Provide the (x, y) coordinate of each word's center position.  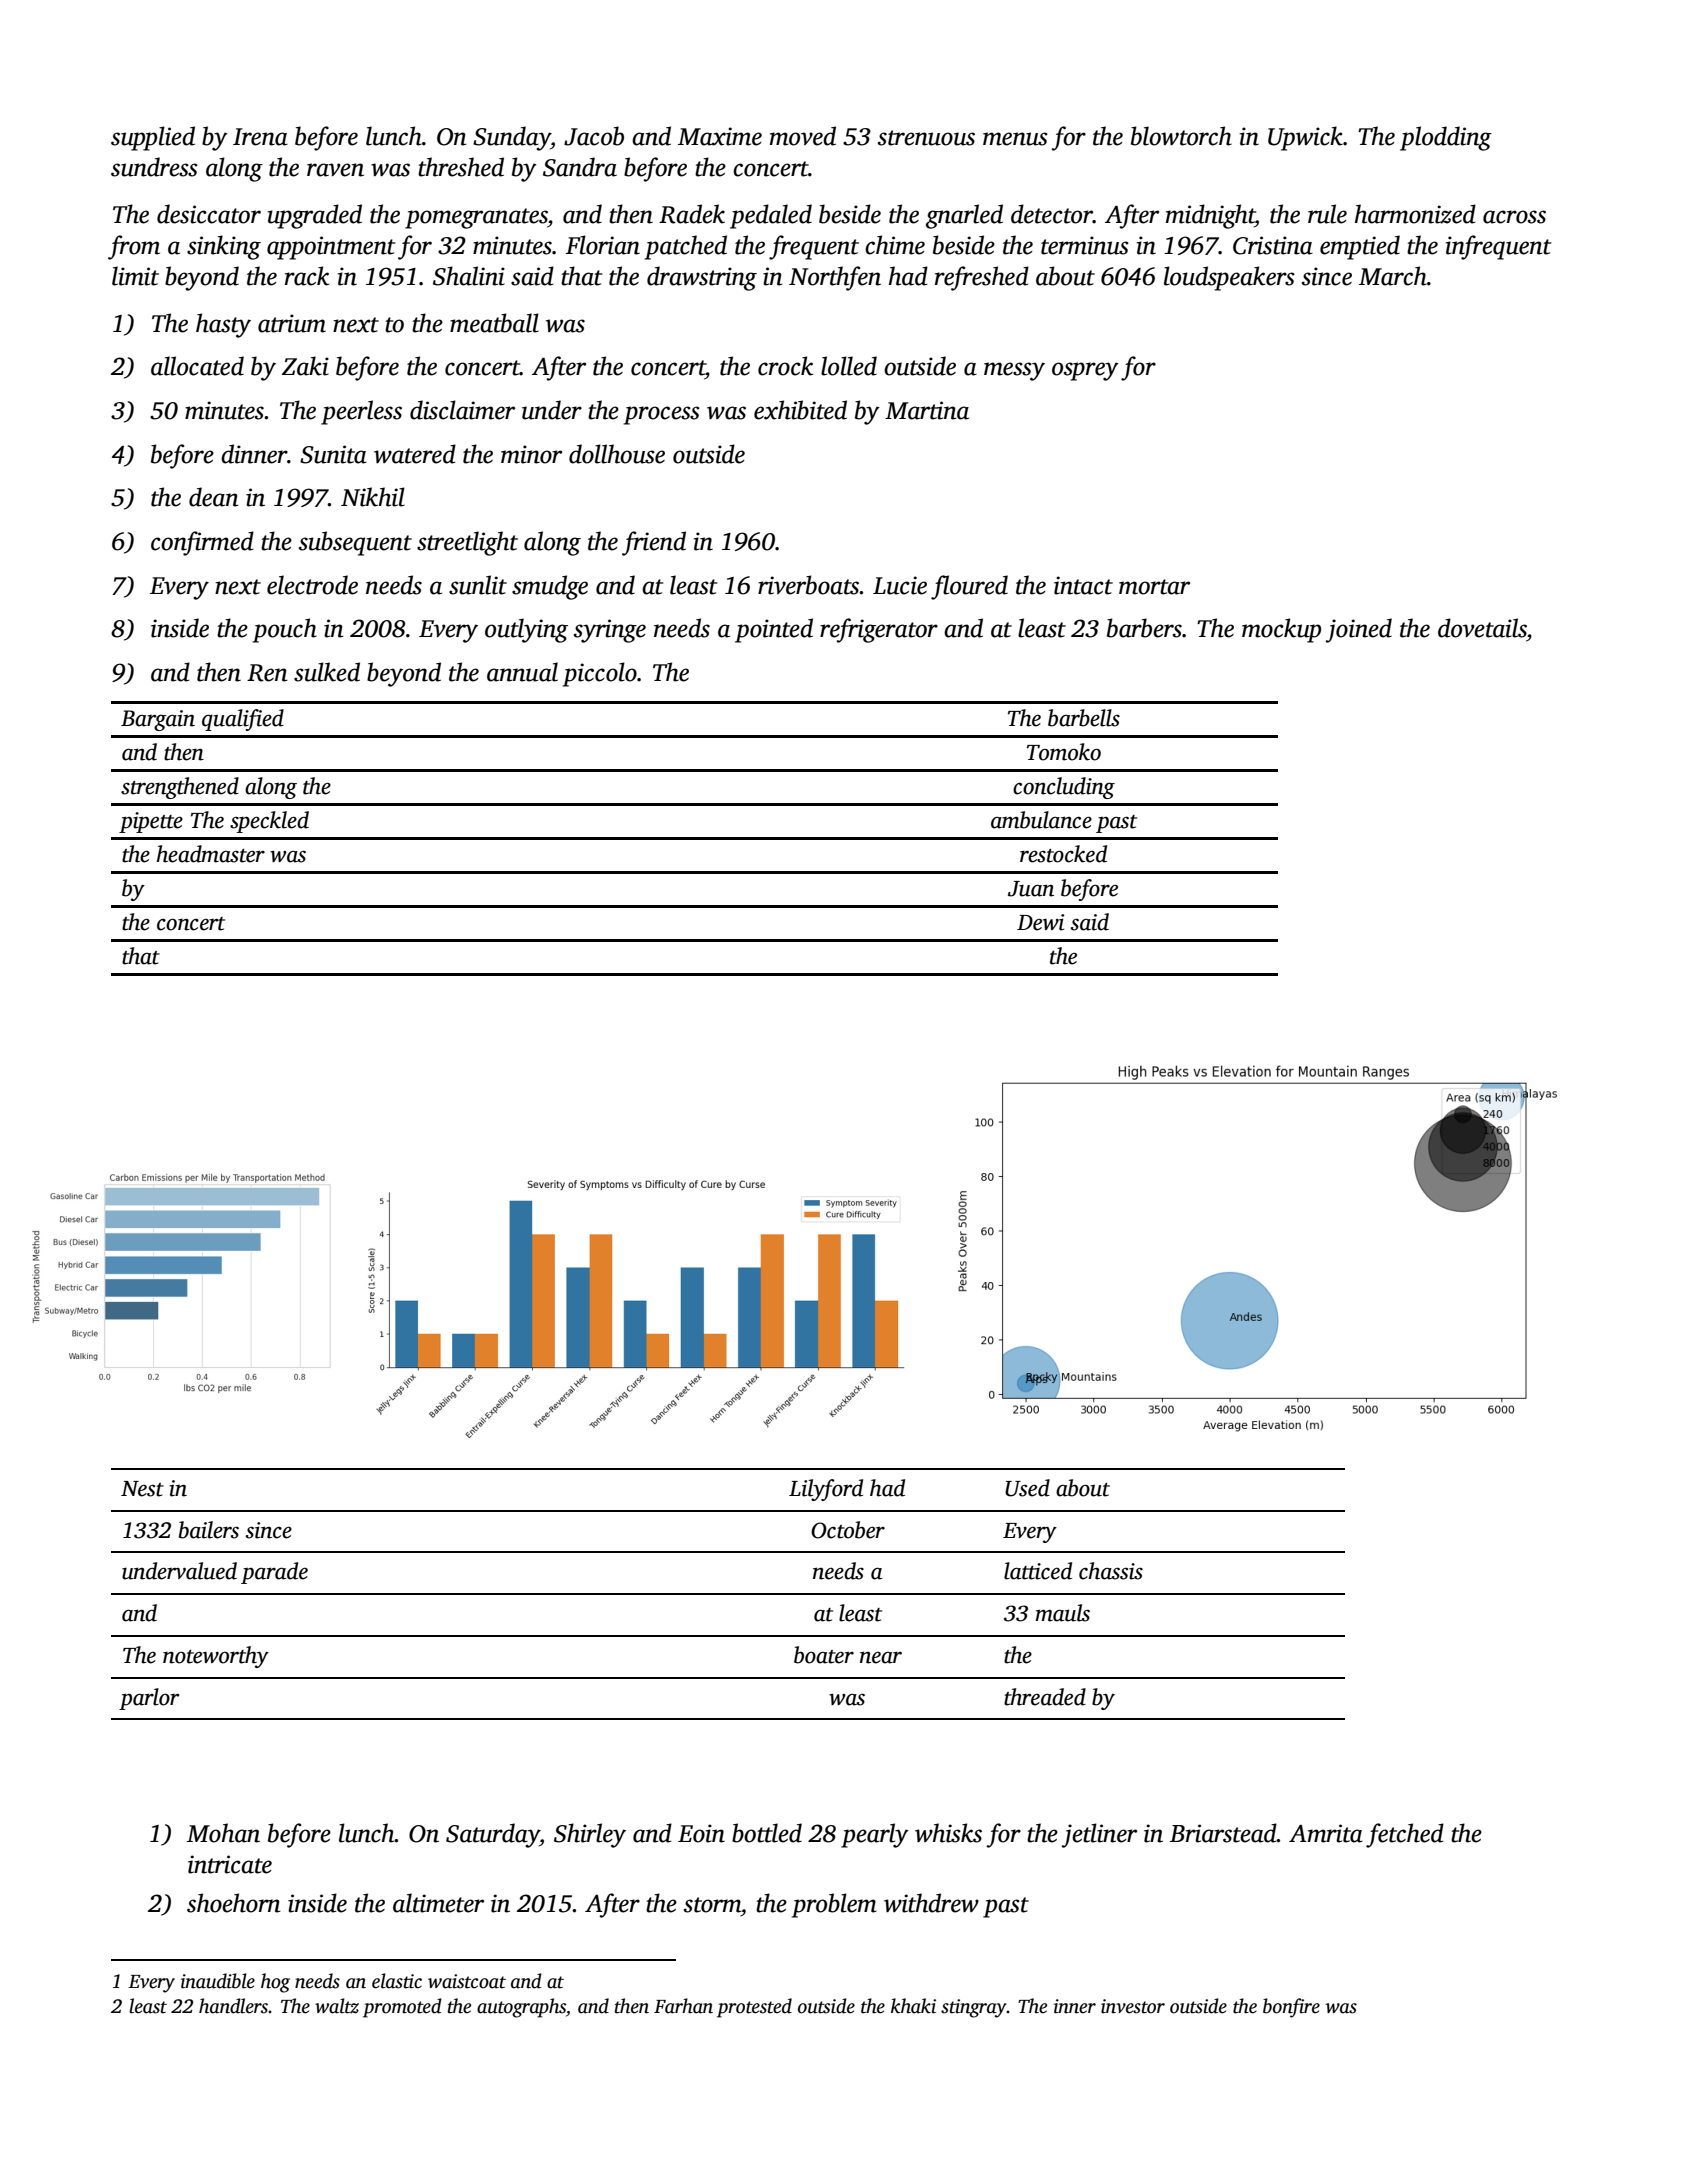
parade (274, 1573)
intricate (230, 1864)
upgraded (315, 216)
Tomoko (1064, 752)
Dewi (1040, 922)
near (881, 1657)
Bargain (158, 720)
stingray (974, 2008)
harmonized (1415, 214)
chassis (1111, 1571)
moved (803, 136)
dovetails (1482, 628)
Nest (142, 1489)
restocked (1063, 854)
